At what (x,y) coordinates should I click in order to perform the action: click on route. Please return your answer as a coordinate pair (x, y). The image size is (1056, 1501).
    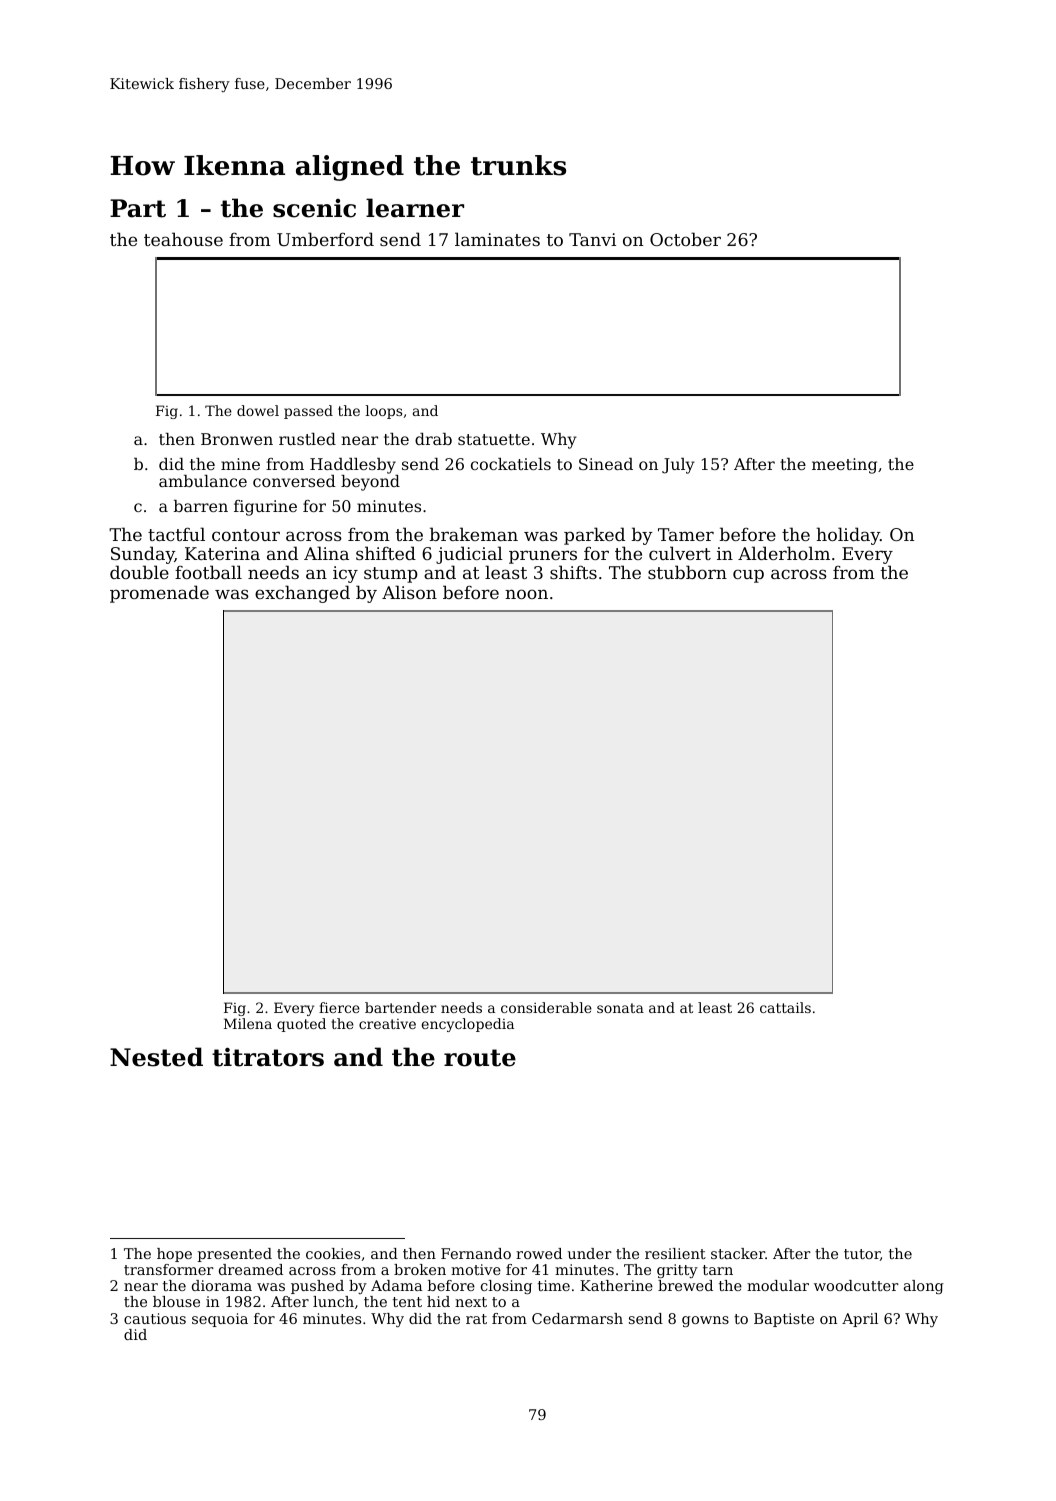
    Looking at the image, I should click on (480, 1058).
